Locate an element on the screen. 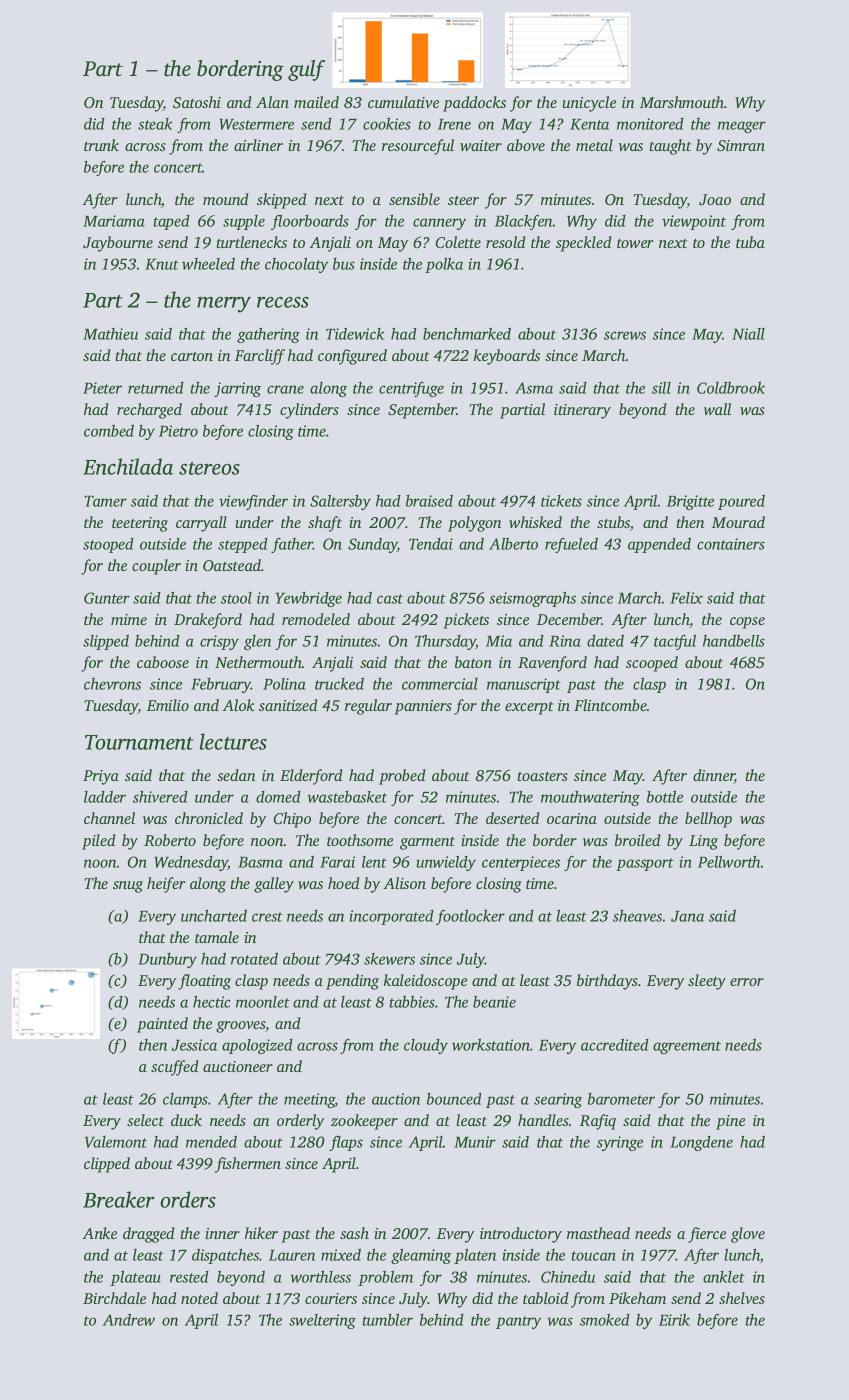 This screenshot has width=849, height=1400. carryall is located at coordinates (201, 524).
